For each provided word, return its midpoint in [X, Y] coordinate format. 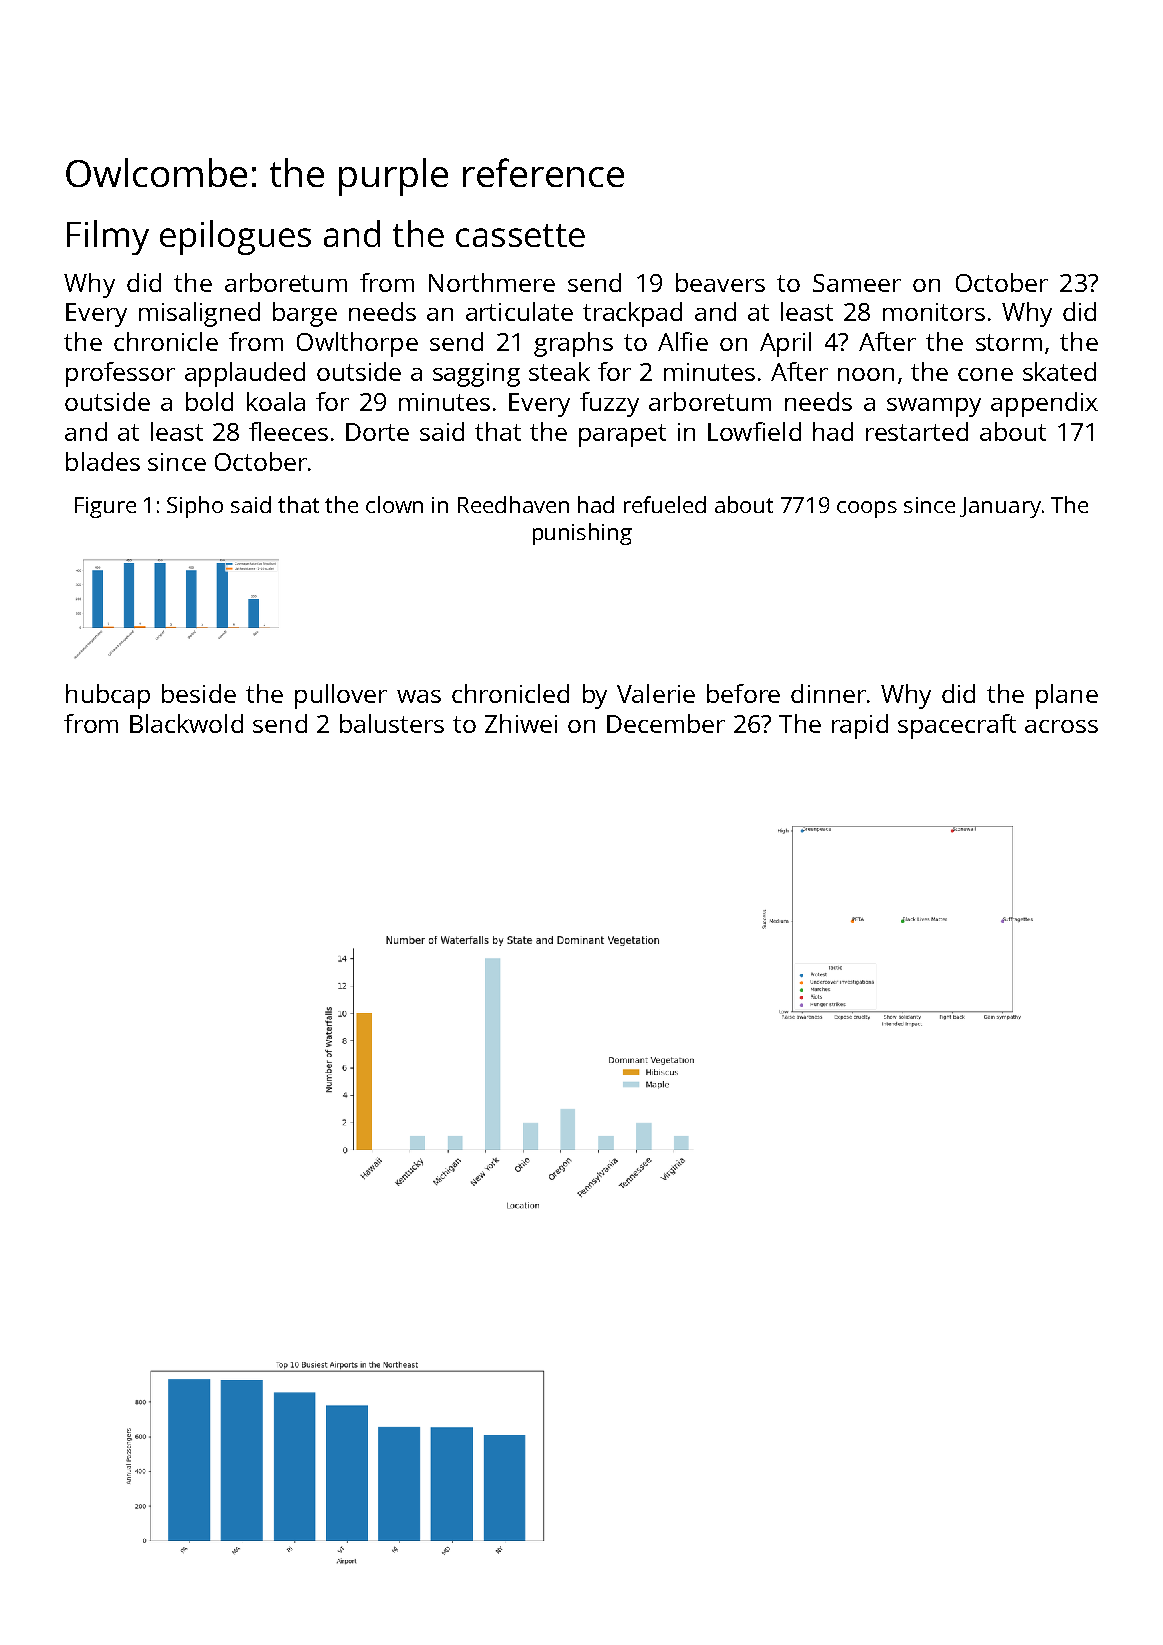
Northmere [492, 282]
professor [120, 374]
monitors [934, 312]
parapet [622, 435]
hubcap [108, 696]
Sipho [195, 507]
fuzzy [609, 404]
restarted [917, 431]
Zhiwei [521, 723]
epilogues [235, 237]
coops [867, 509]
